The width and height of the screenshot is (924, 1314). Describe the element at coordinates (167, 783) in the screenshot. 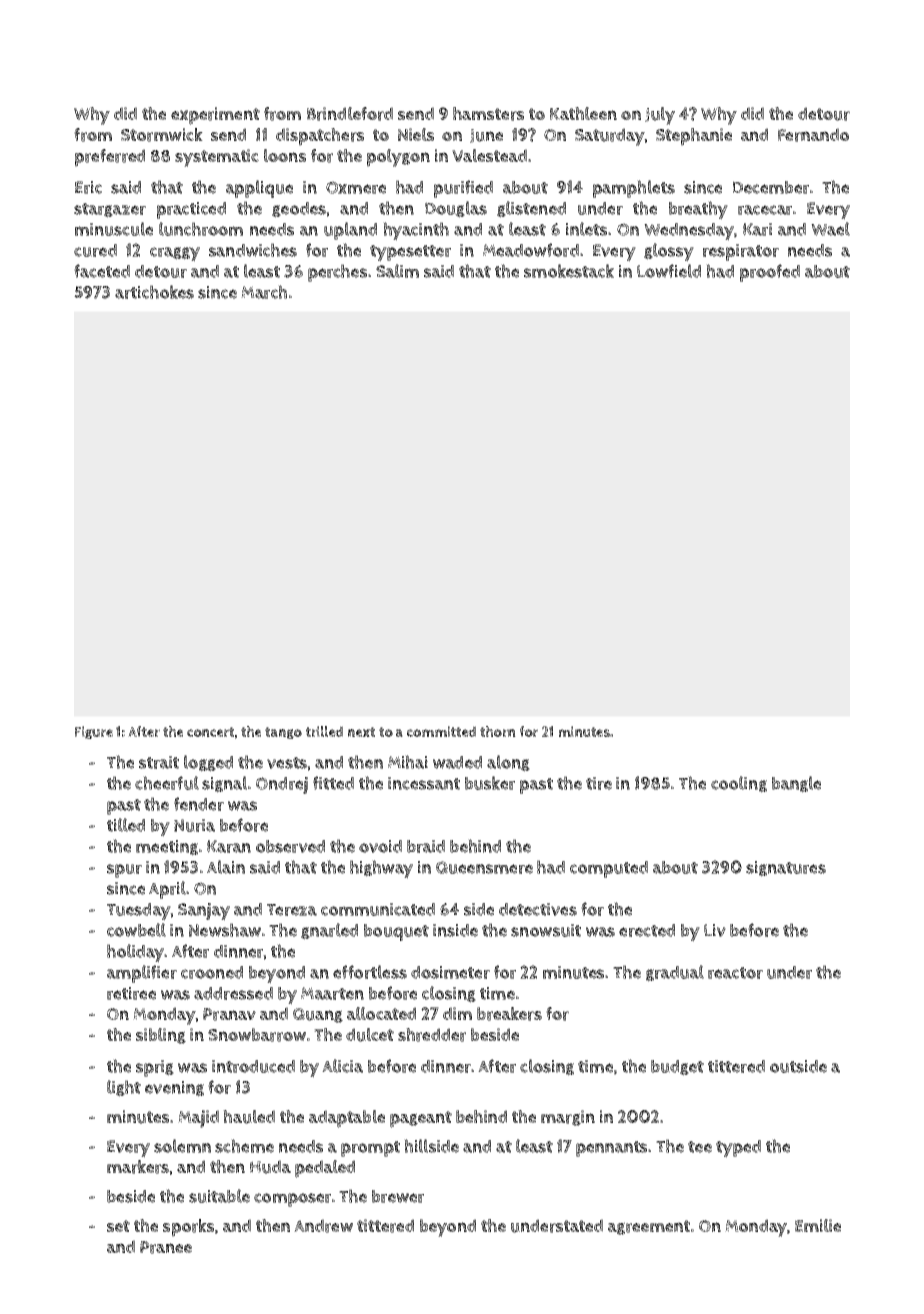

I see `cheerful` at that location.
